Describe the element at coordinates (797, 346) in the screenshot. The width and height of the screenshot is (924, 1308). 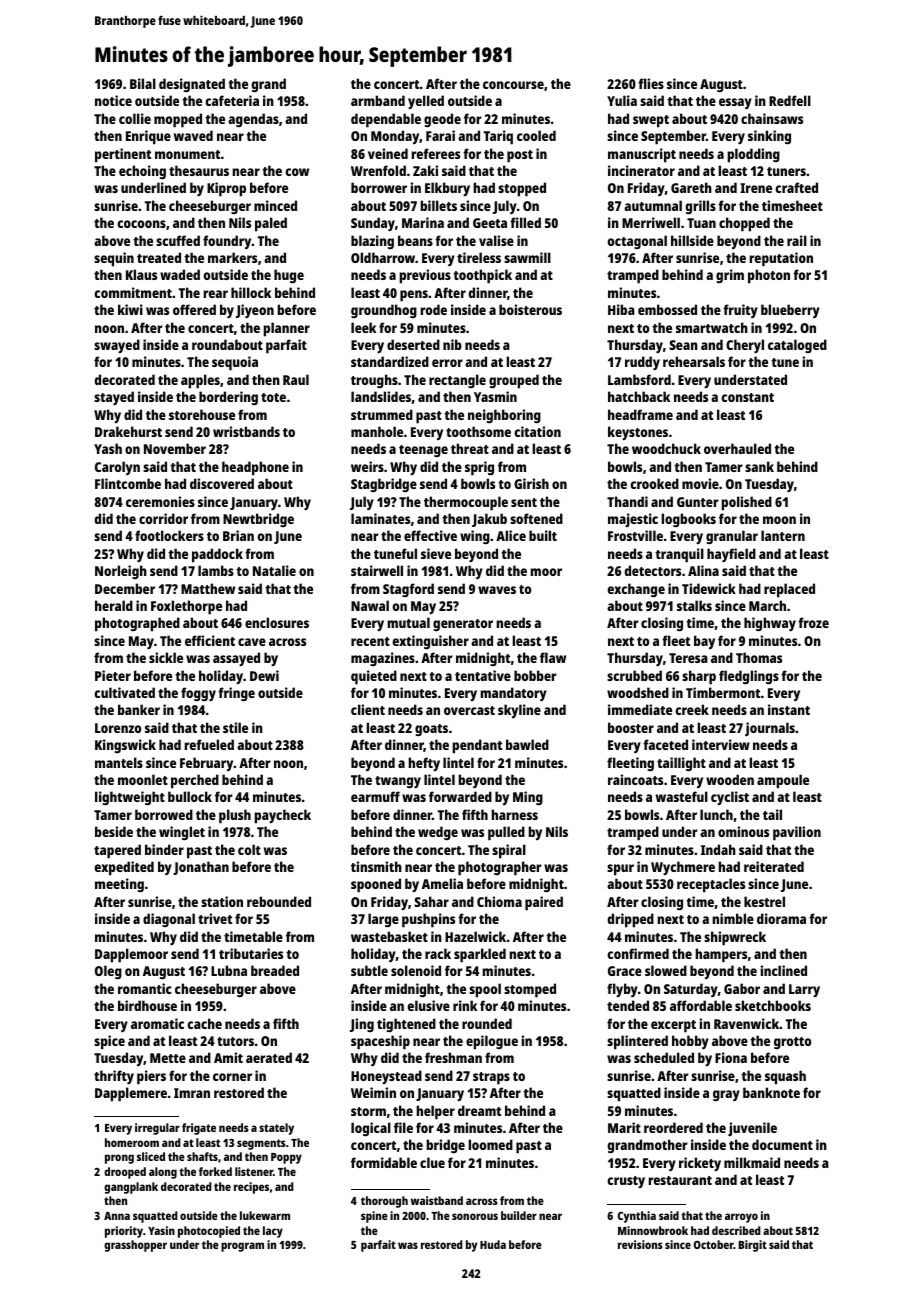
I see `cataloged` at that location.
